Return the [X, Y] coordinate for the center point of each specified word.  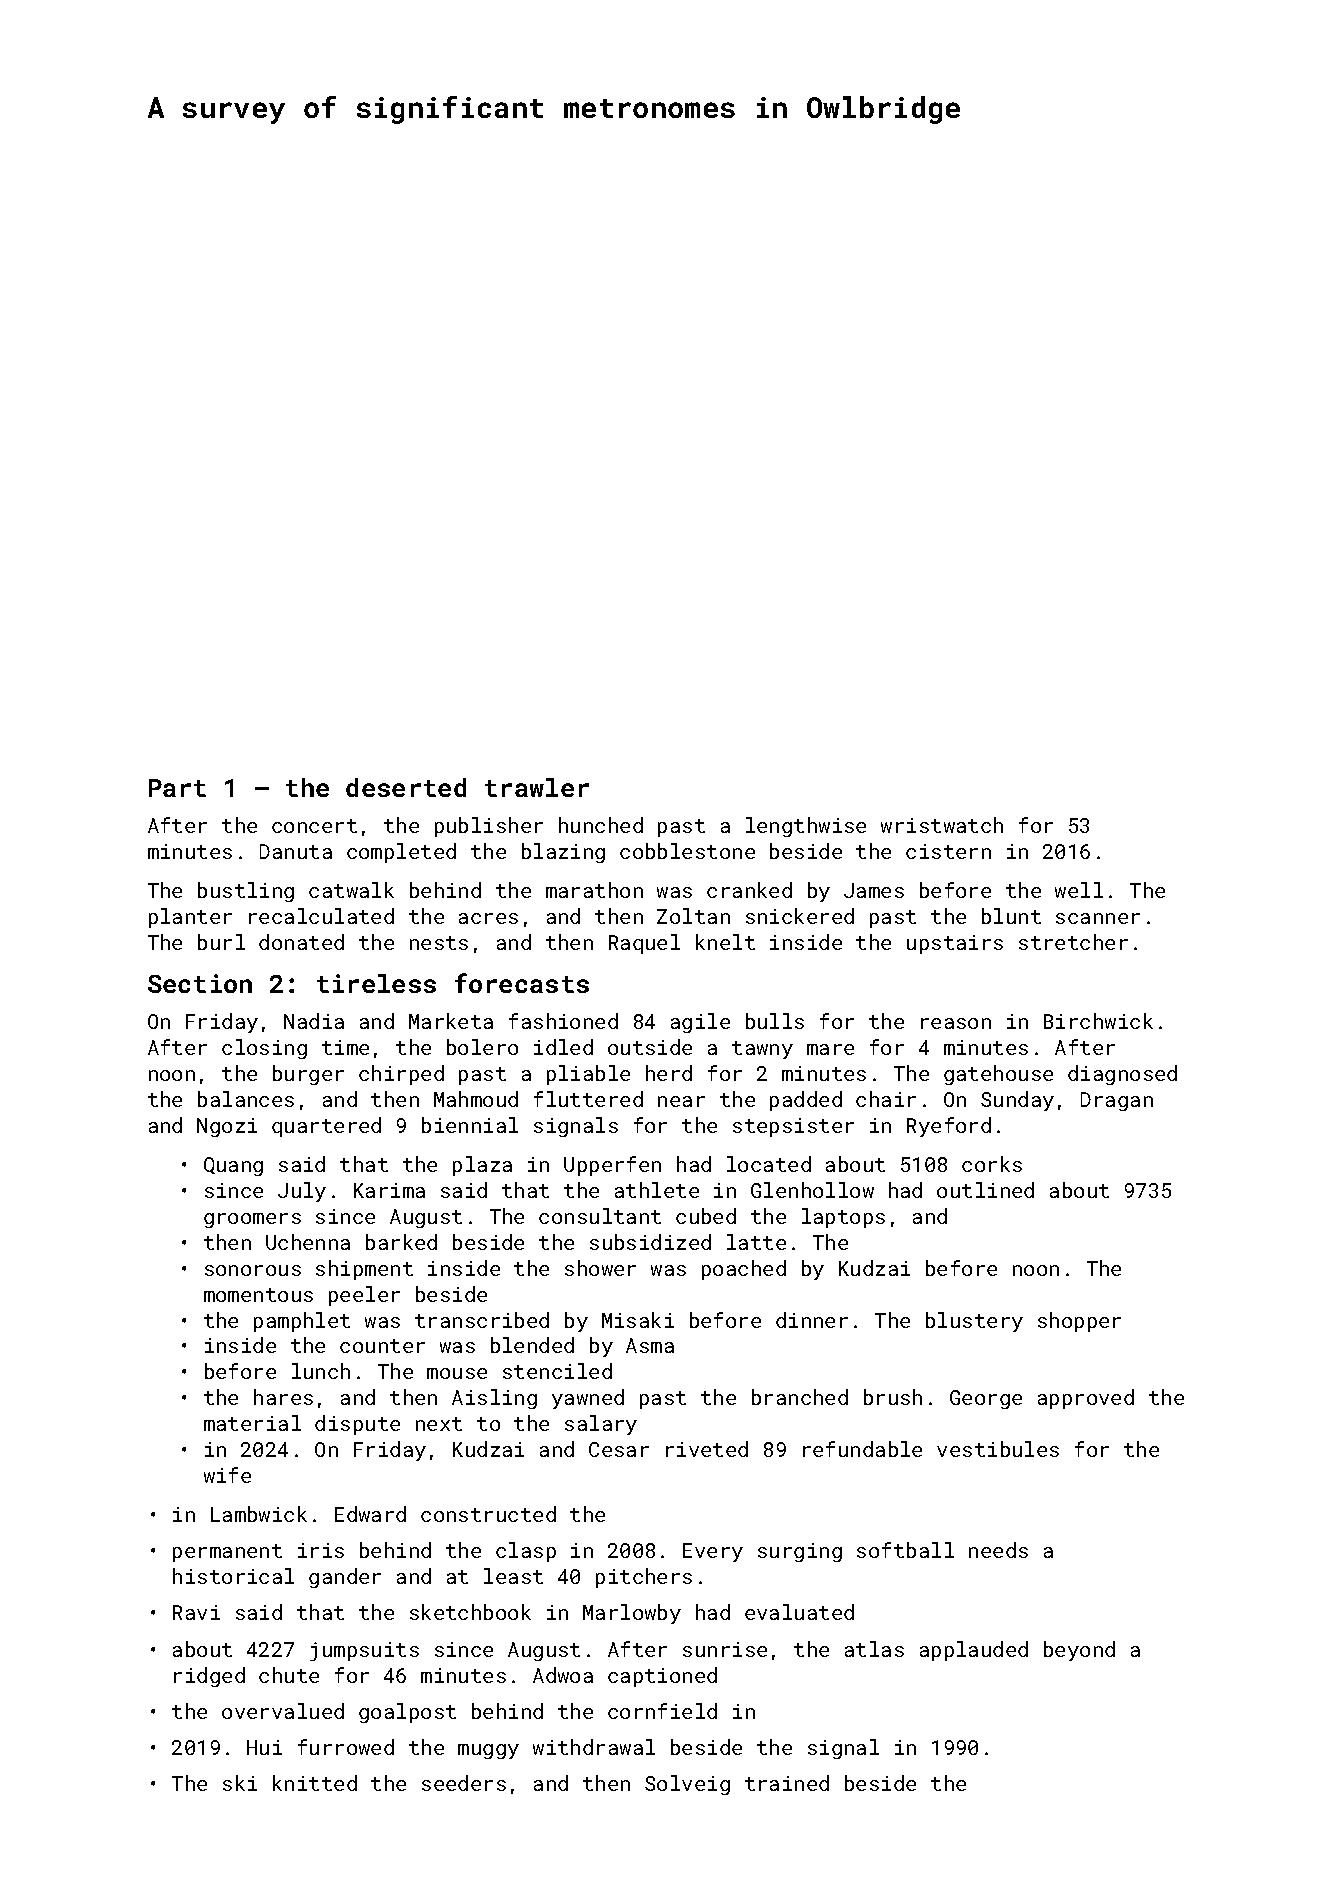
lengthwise [806, 827]
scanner [1098, 918]
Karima [389, 1190]
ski [240, 1783]
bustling [246, 892]
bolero [482, 1047]
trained [787, 1783]
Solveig [687, 1785]
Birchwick [1098, 1021]
